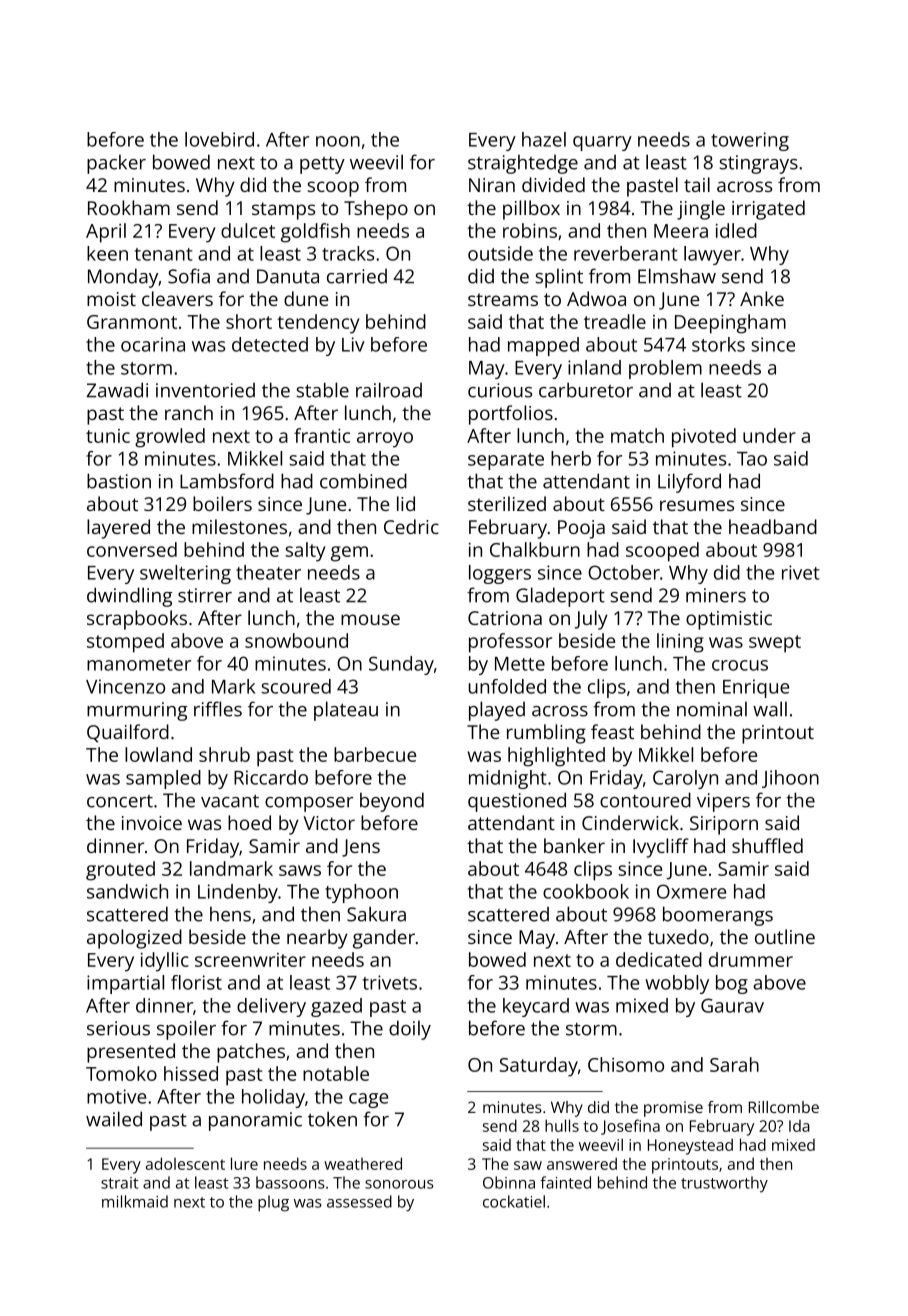 This screenshot has width=908, height=1316. What do you see at coordinates (500, 574) in the screenshot?
I see `loggers` at bounding box center [500, 574].
